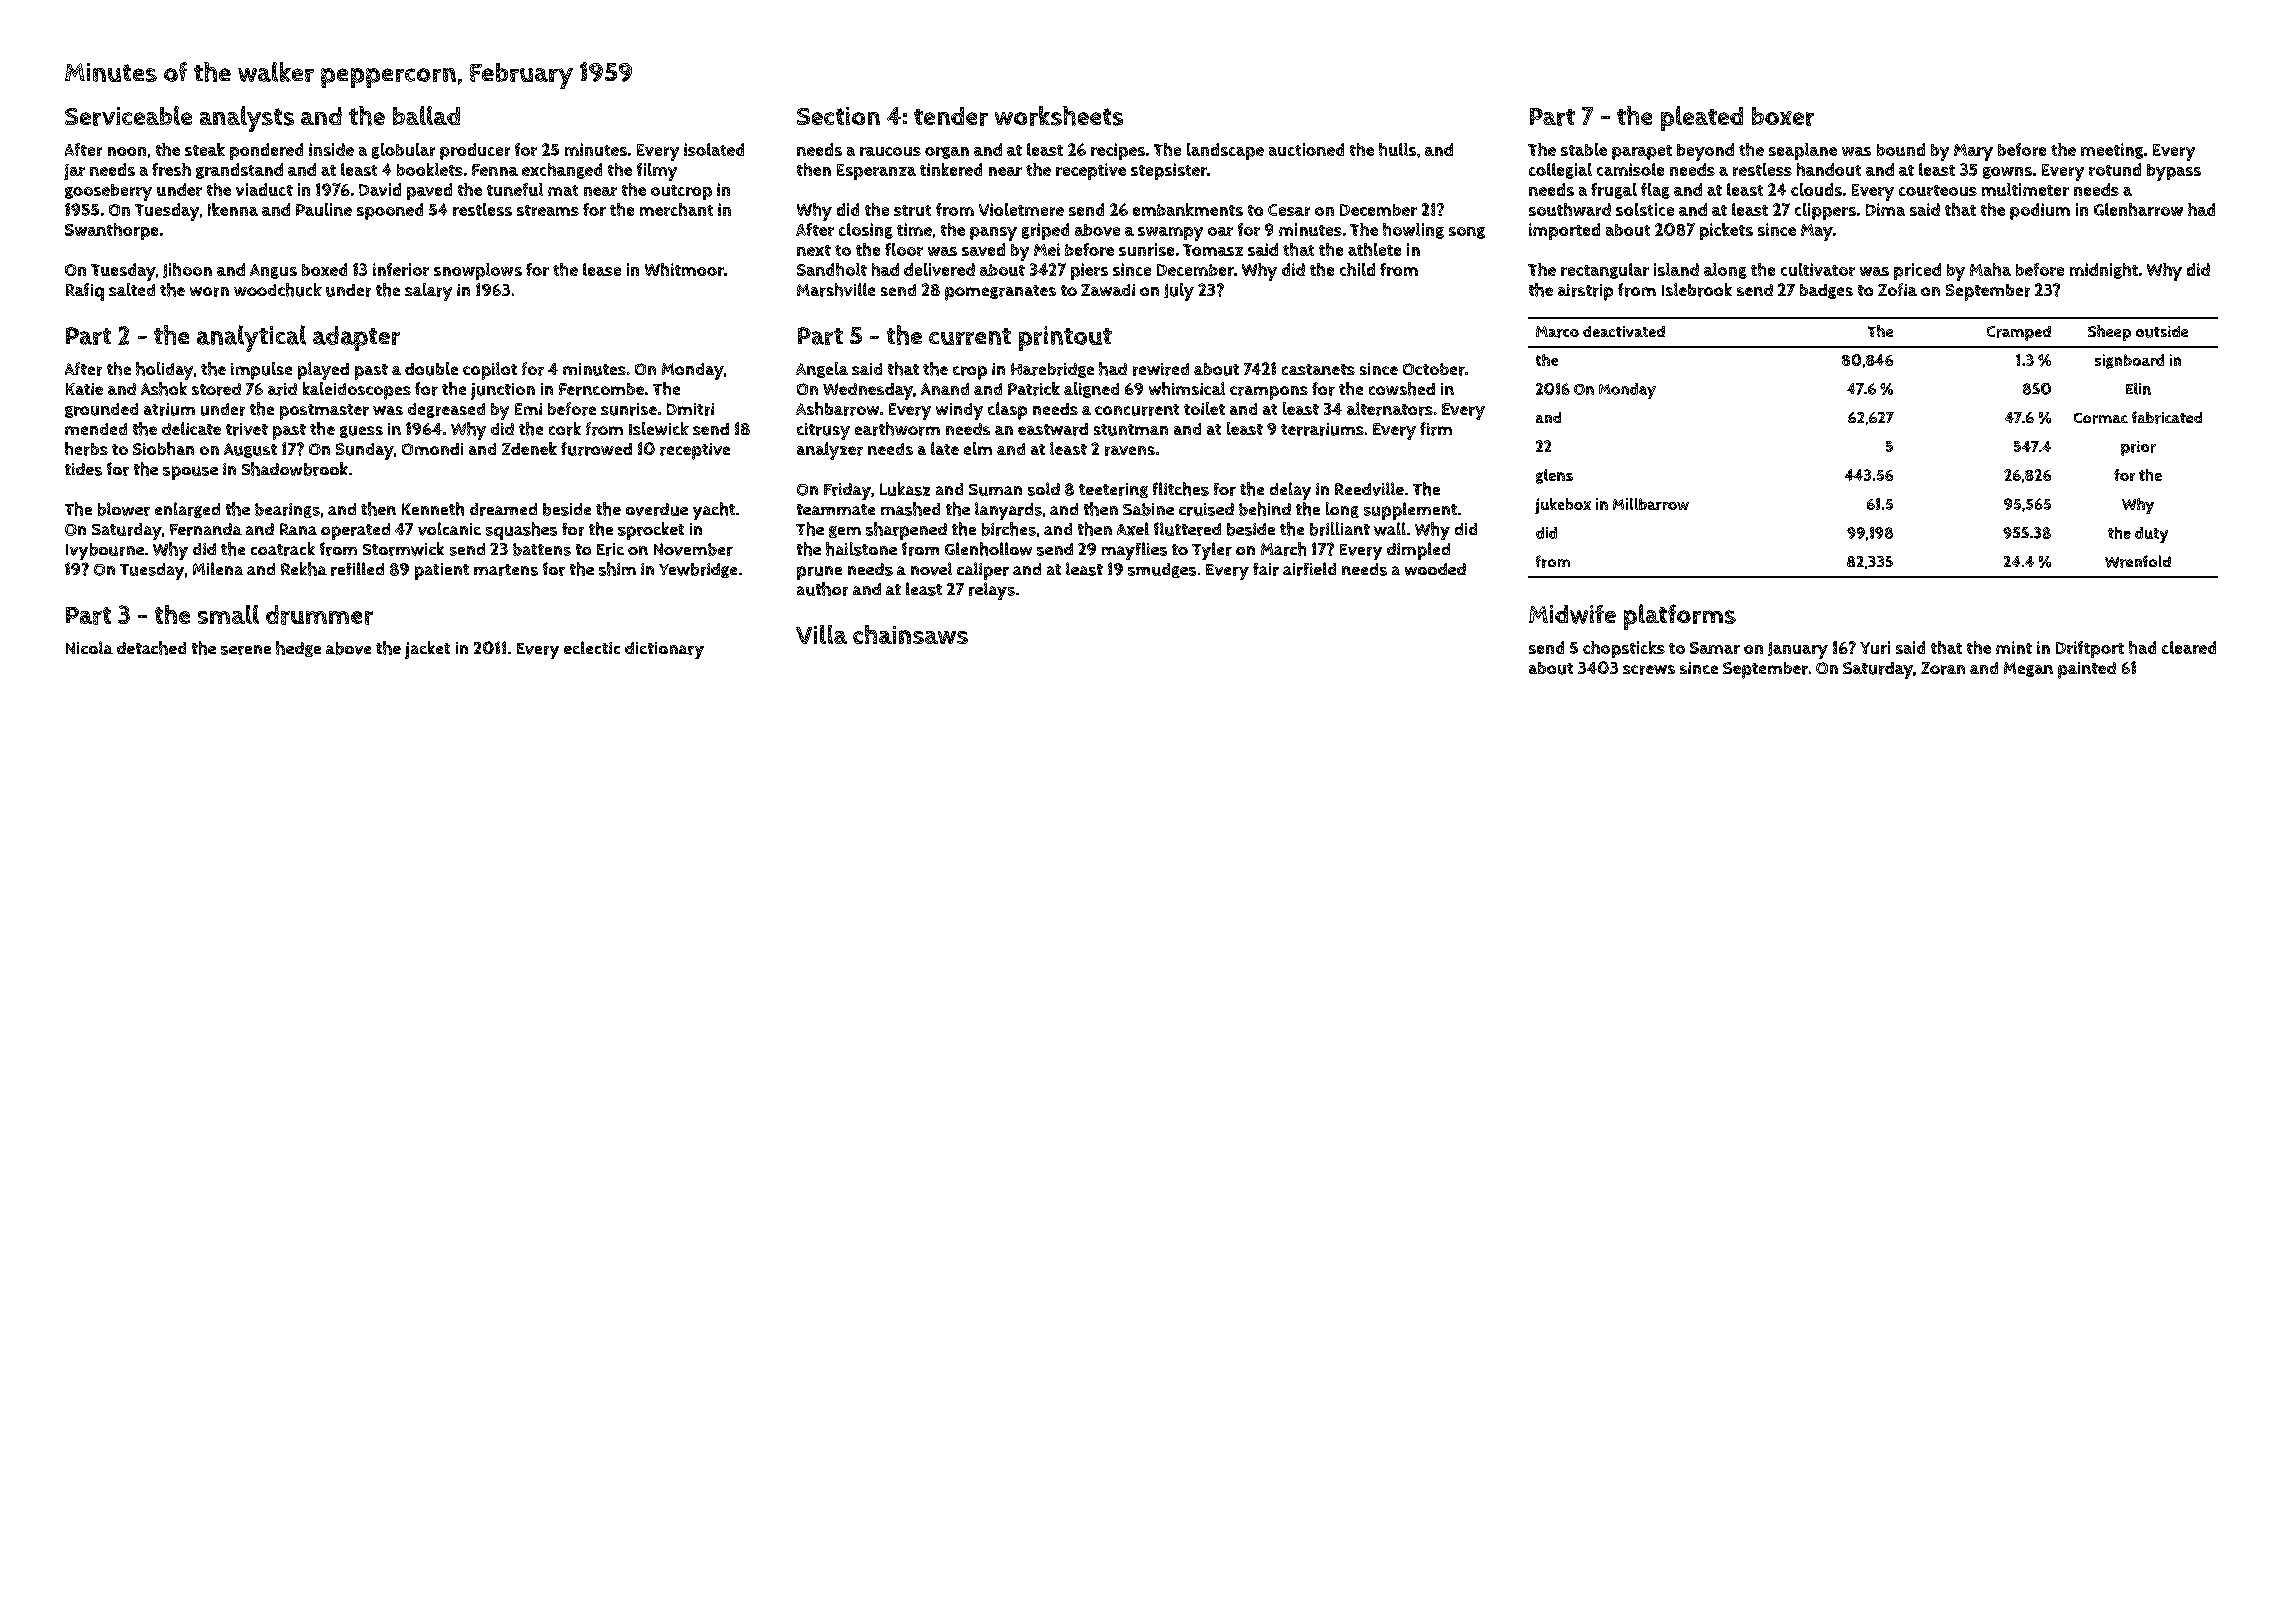  Describe the element at coordinates (1187, 529) in the screenshot. I see `fluttered` at that location.
